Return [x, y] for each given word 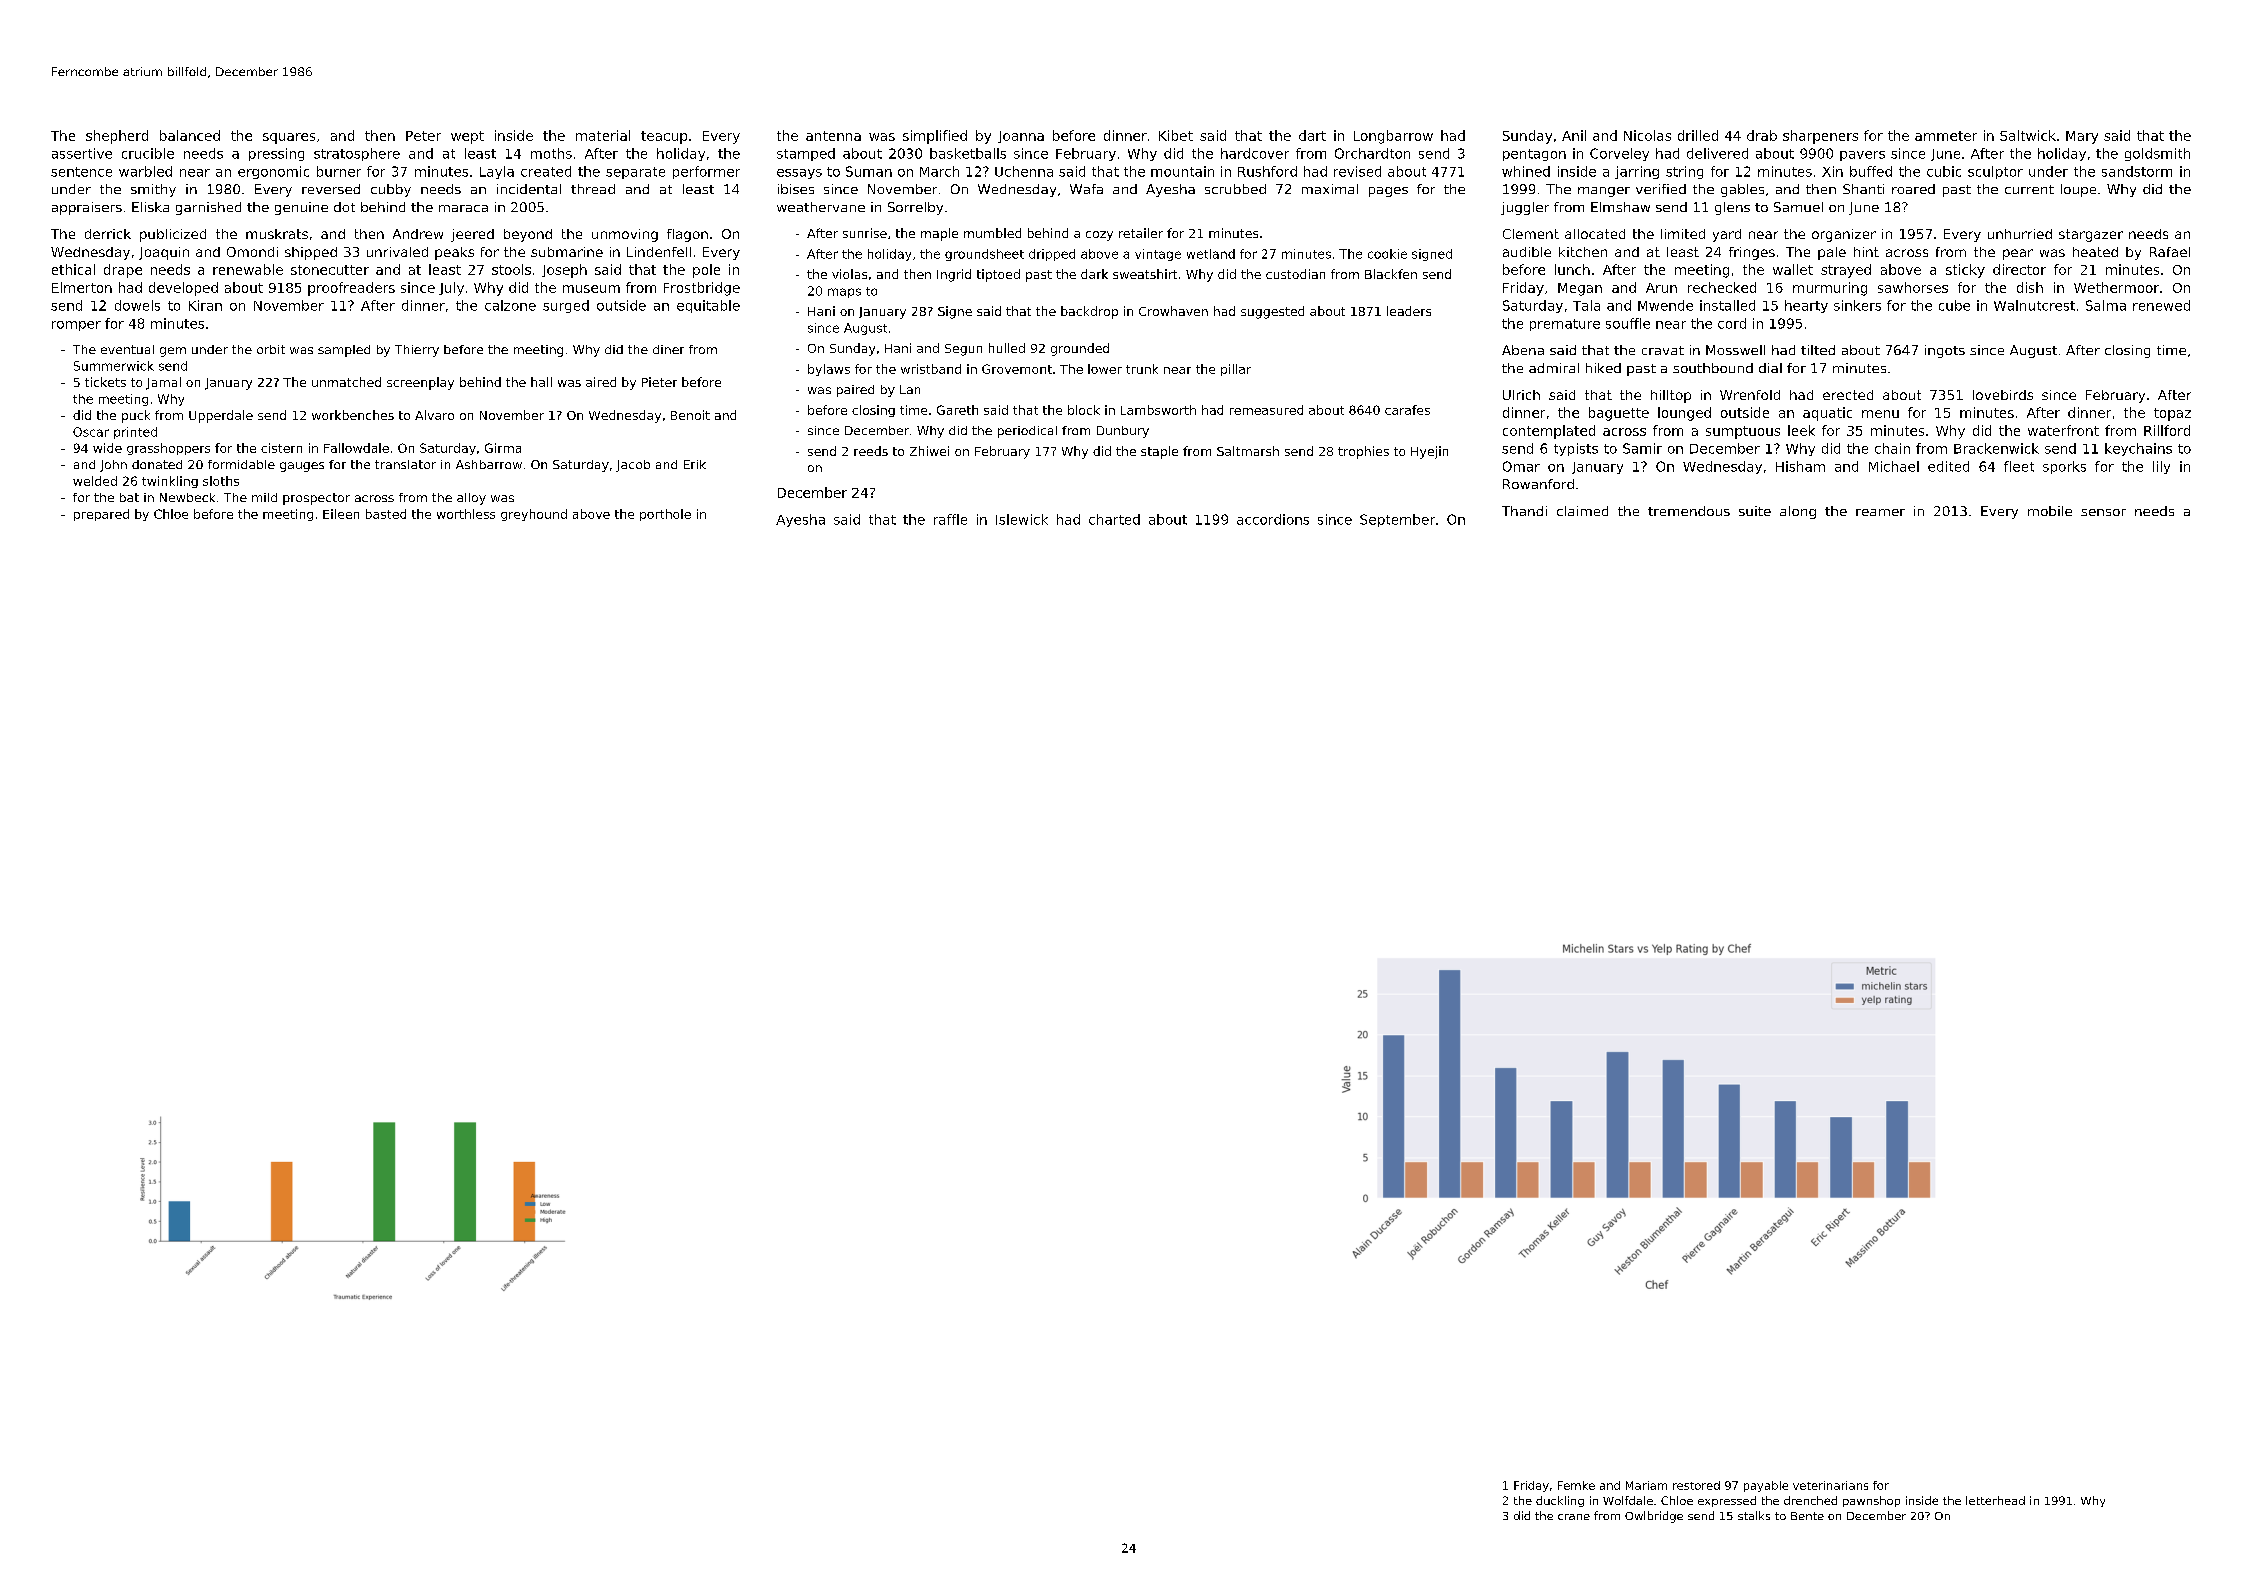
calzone [510, 305]
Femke [1576, 1485]
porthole [665, 515]
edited [1948, 466]
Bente [1807, 1516]
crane [1574, 1517]
